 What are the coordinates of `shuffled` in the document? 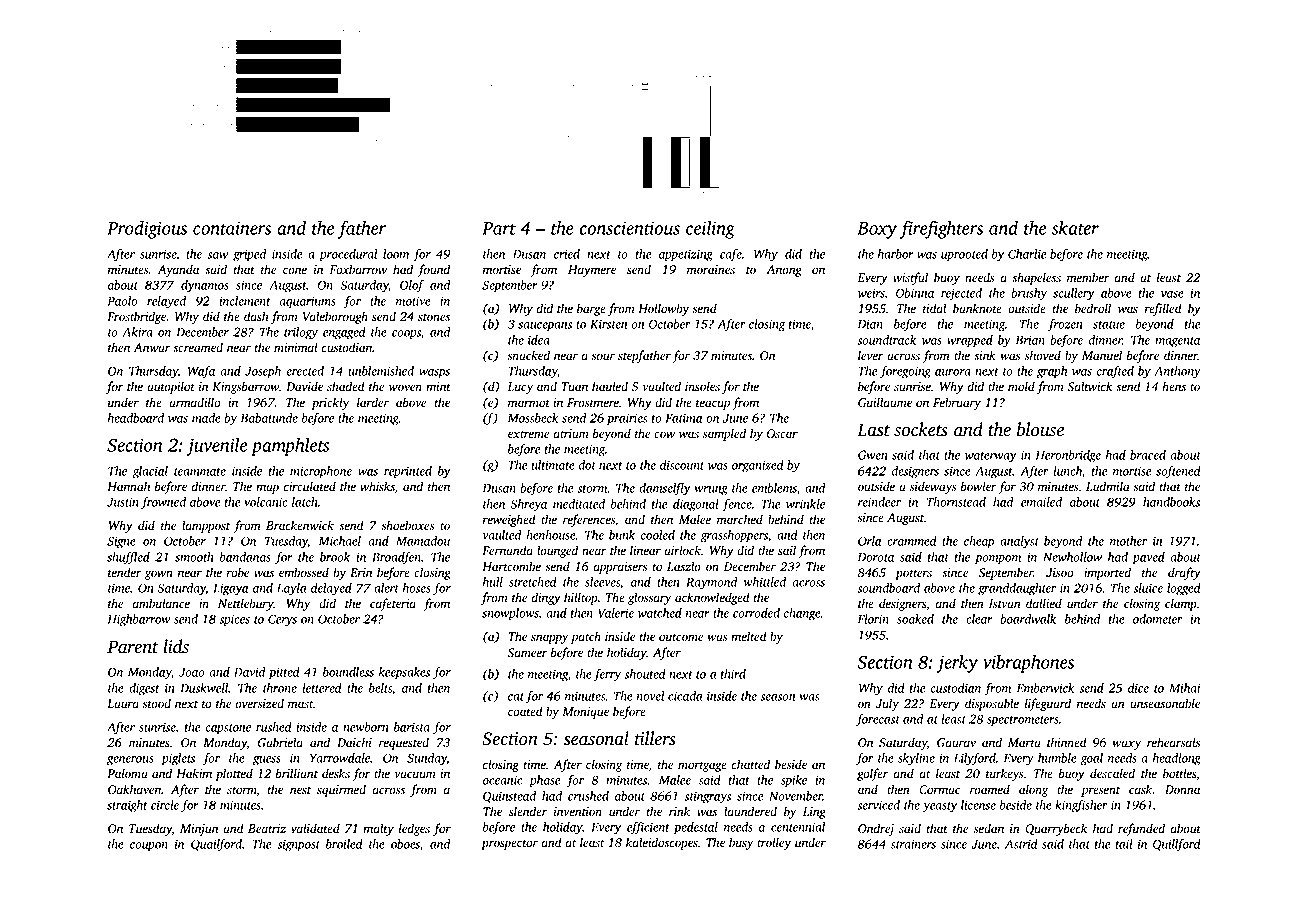 It's located at (128, 558).
